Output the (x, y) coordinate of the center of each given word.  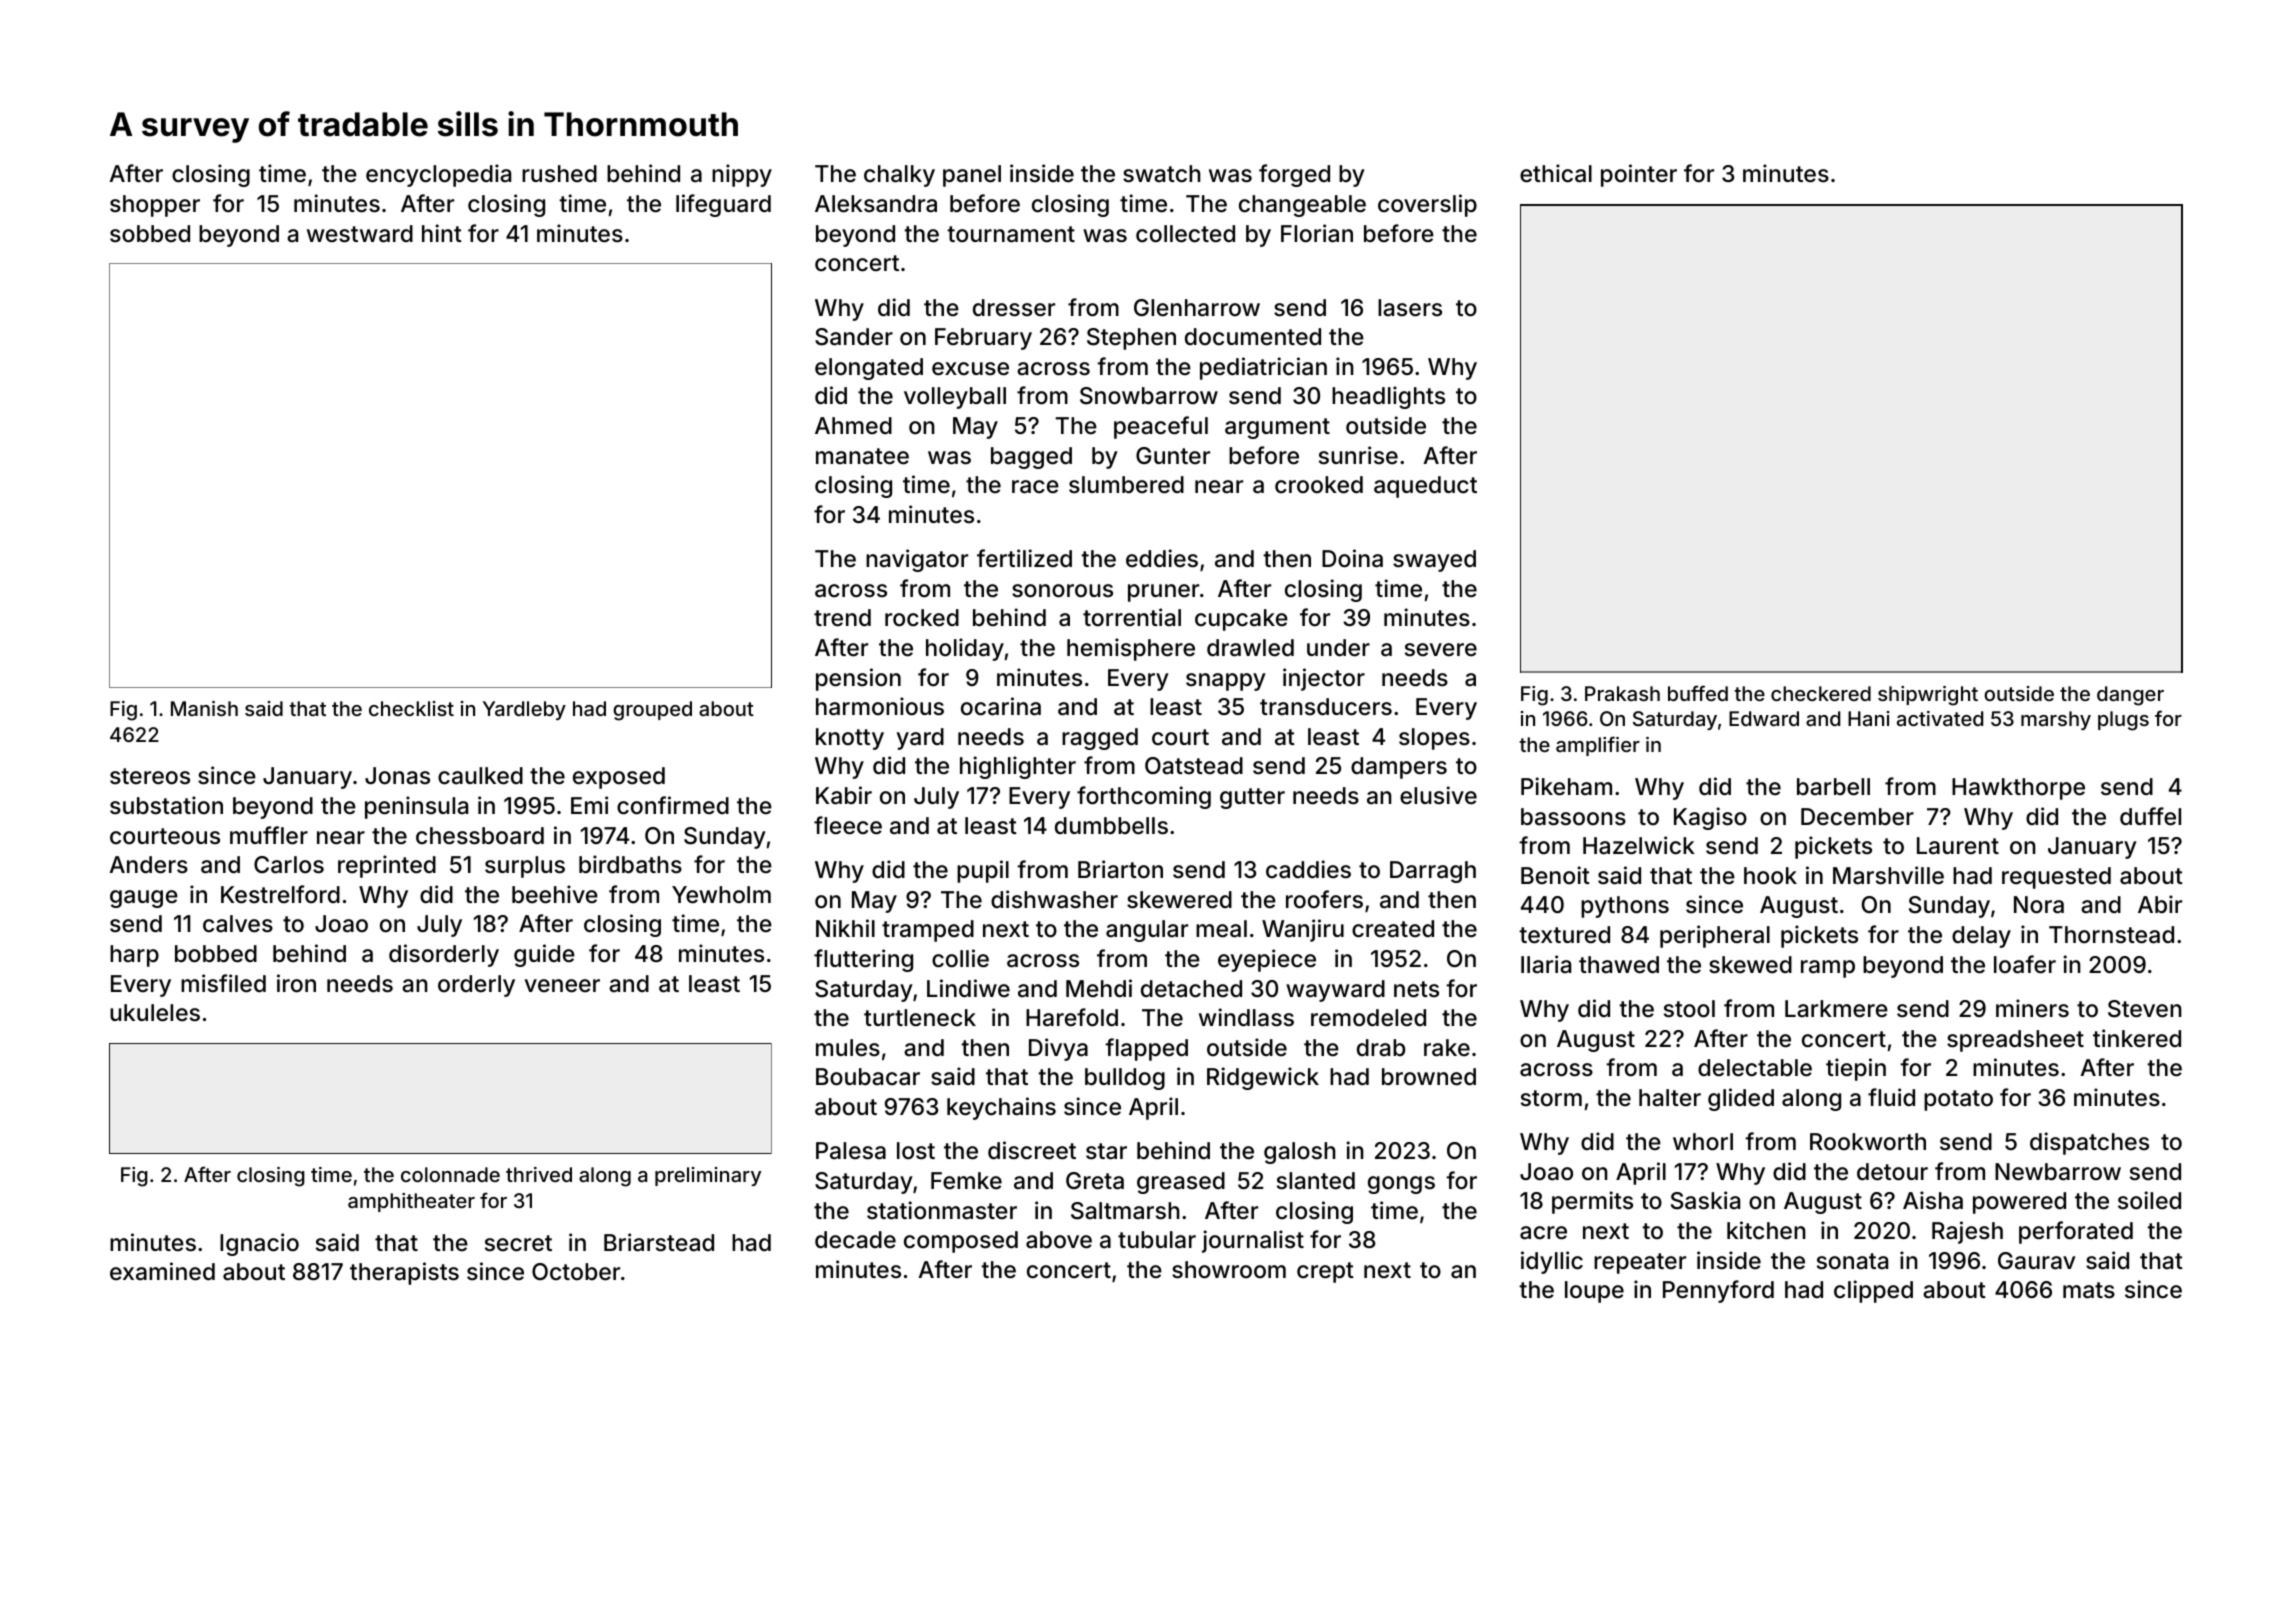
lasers (1410, 308)
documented (1253, 337)
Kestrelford (280, 894)
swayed (1434, 561)
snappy (1226, 682)
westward (360, 234)
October (576, 1272)
